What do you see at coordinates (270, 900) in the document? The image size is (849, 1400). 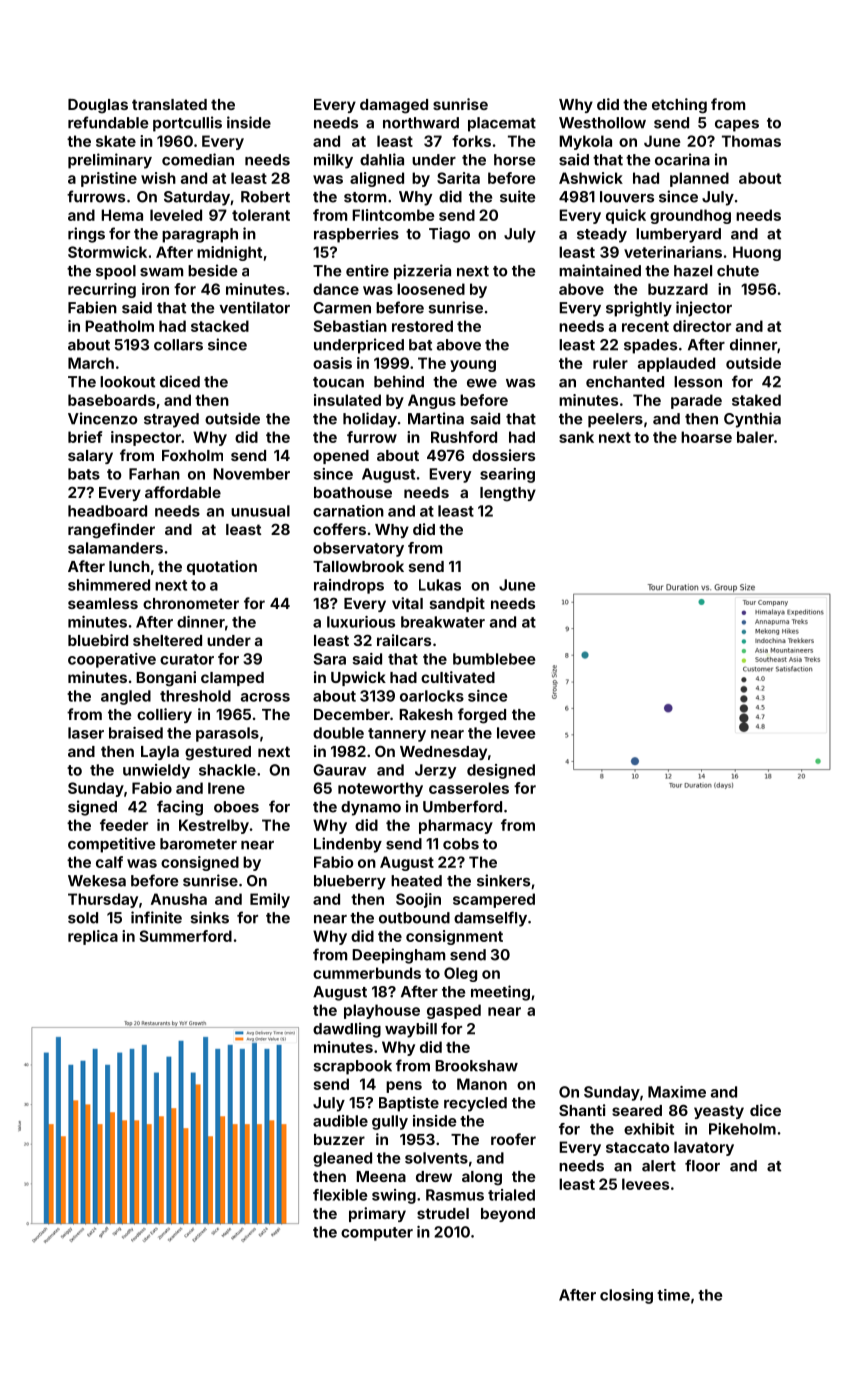 I see `Emily` at bounding box center [270, 900].
